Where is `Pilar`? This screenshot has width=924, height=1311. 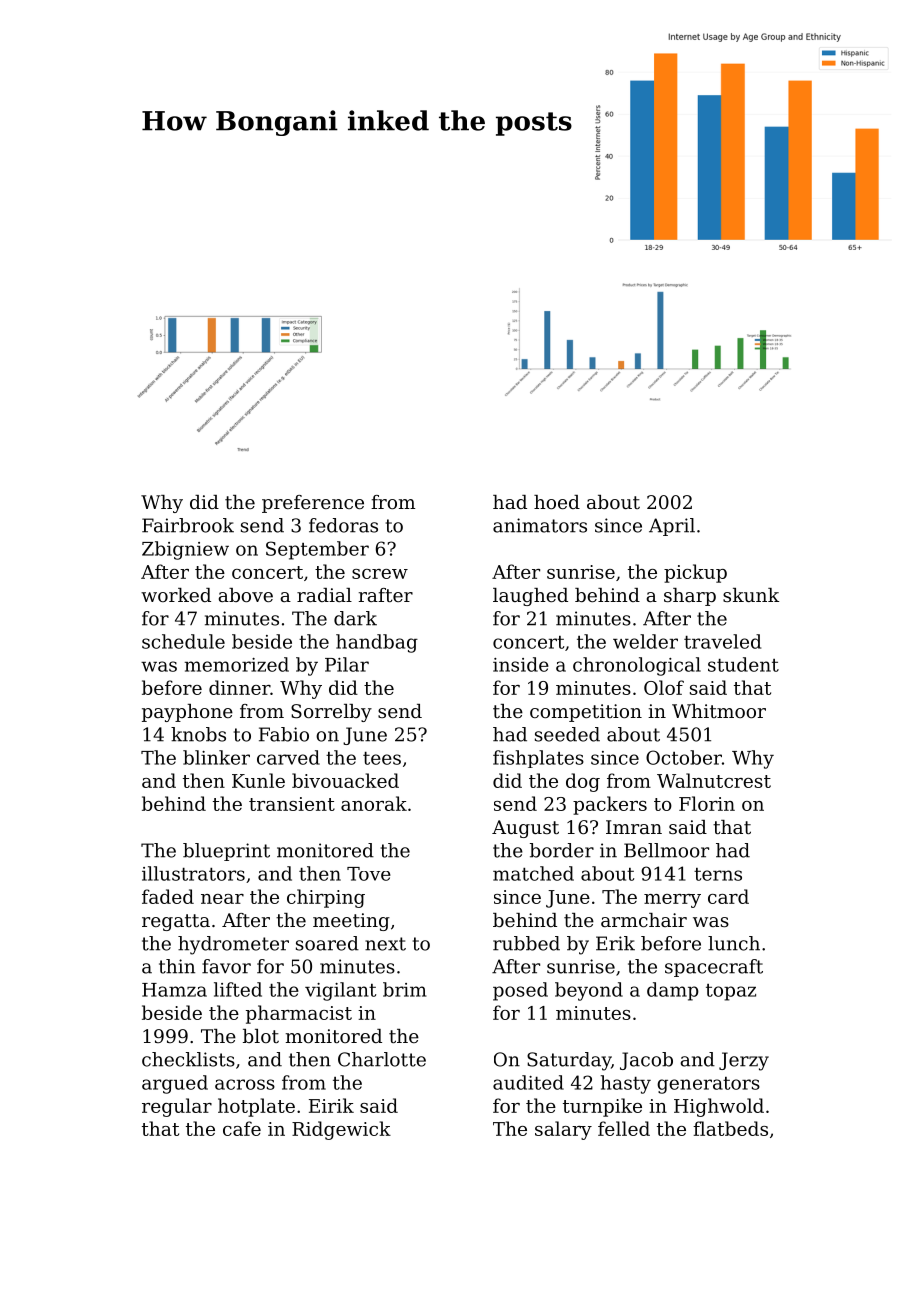 Pilar is located at coordinates (347, 664).
